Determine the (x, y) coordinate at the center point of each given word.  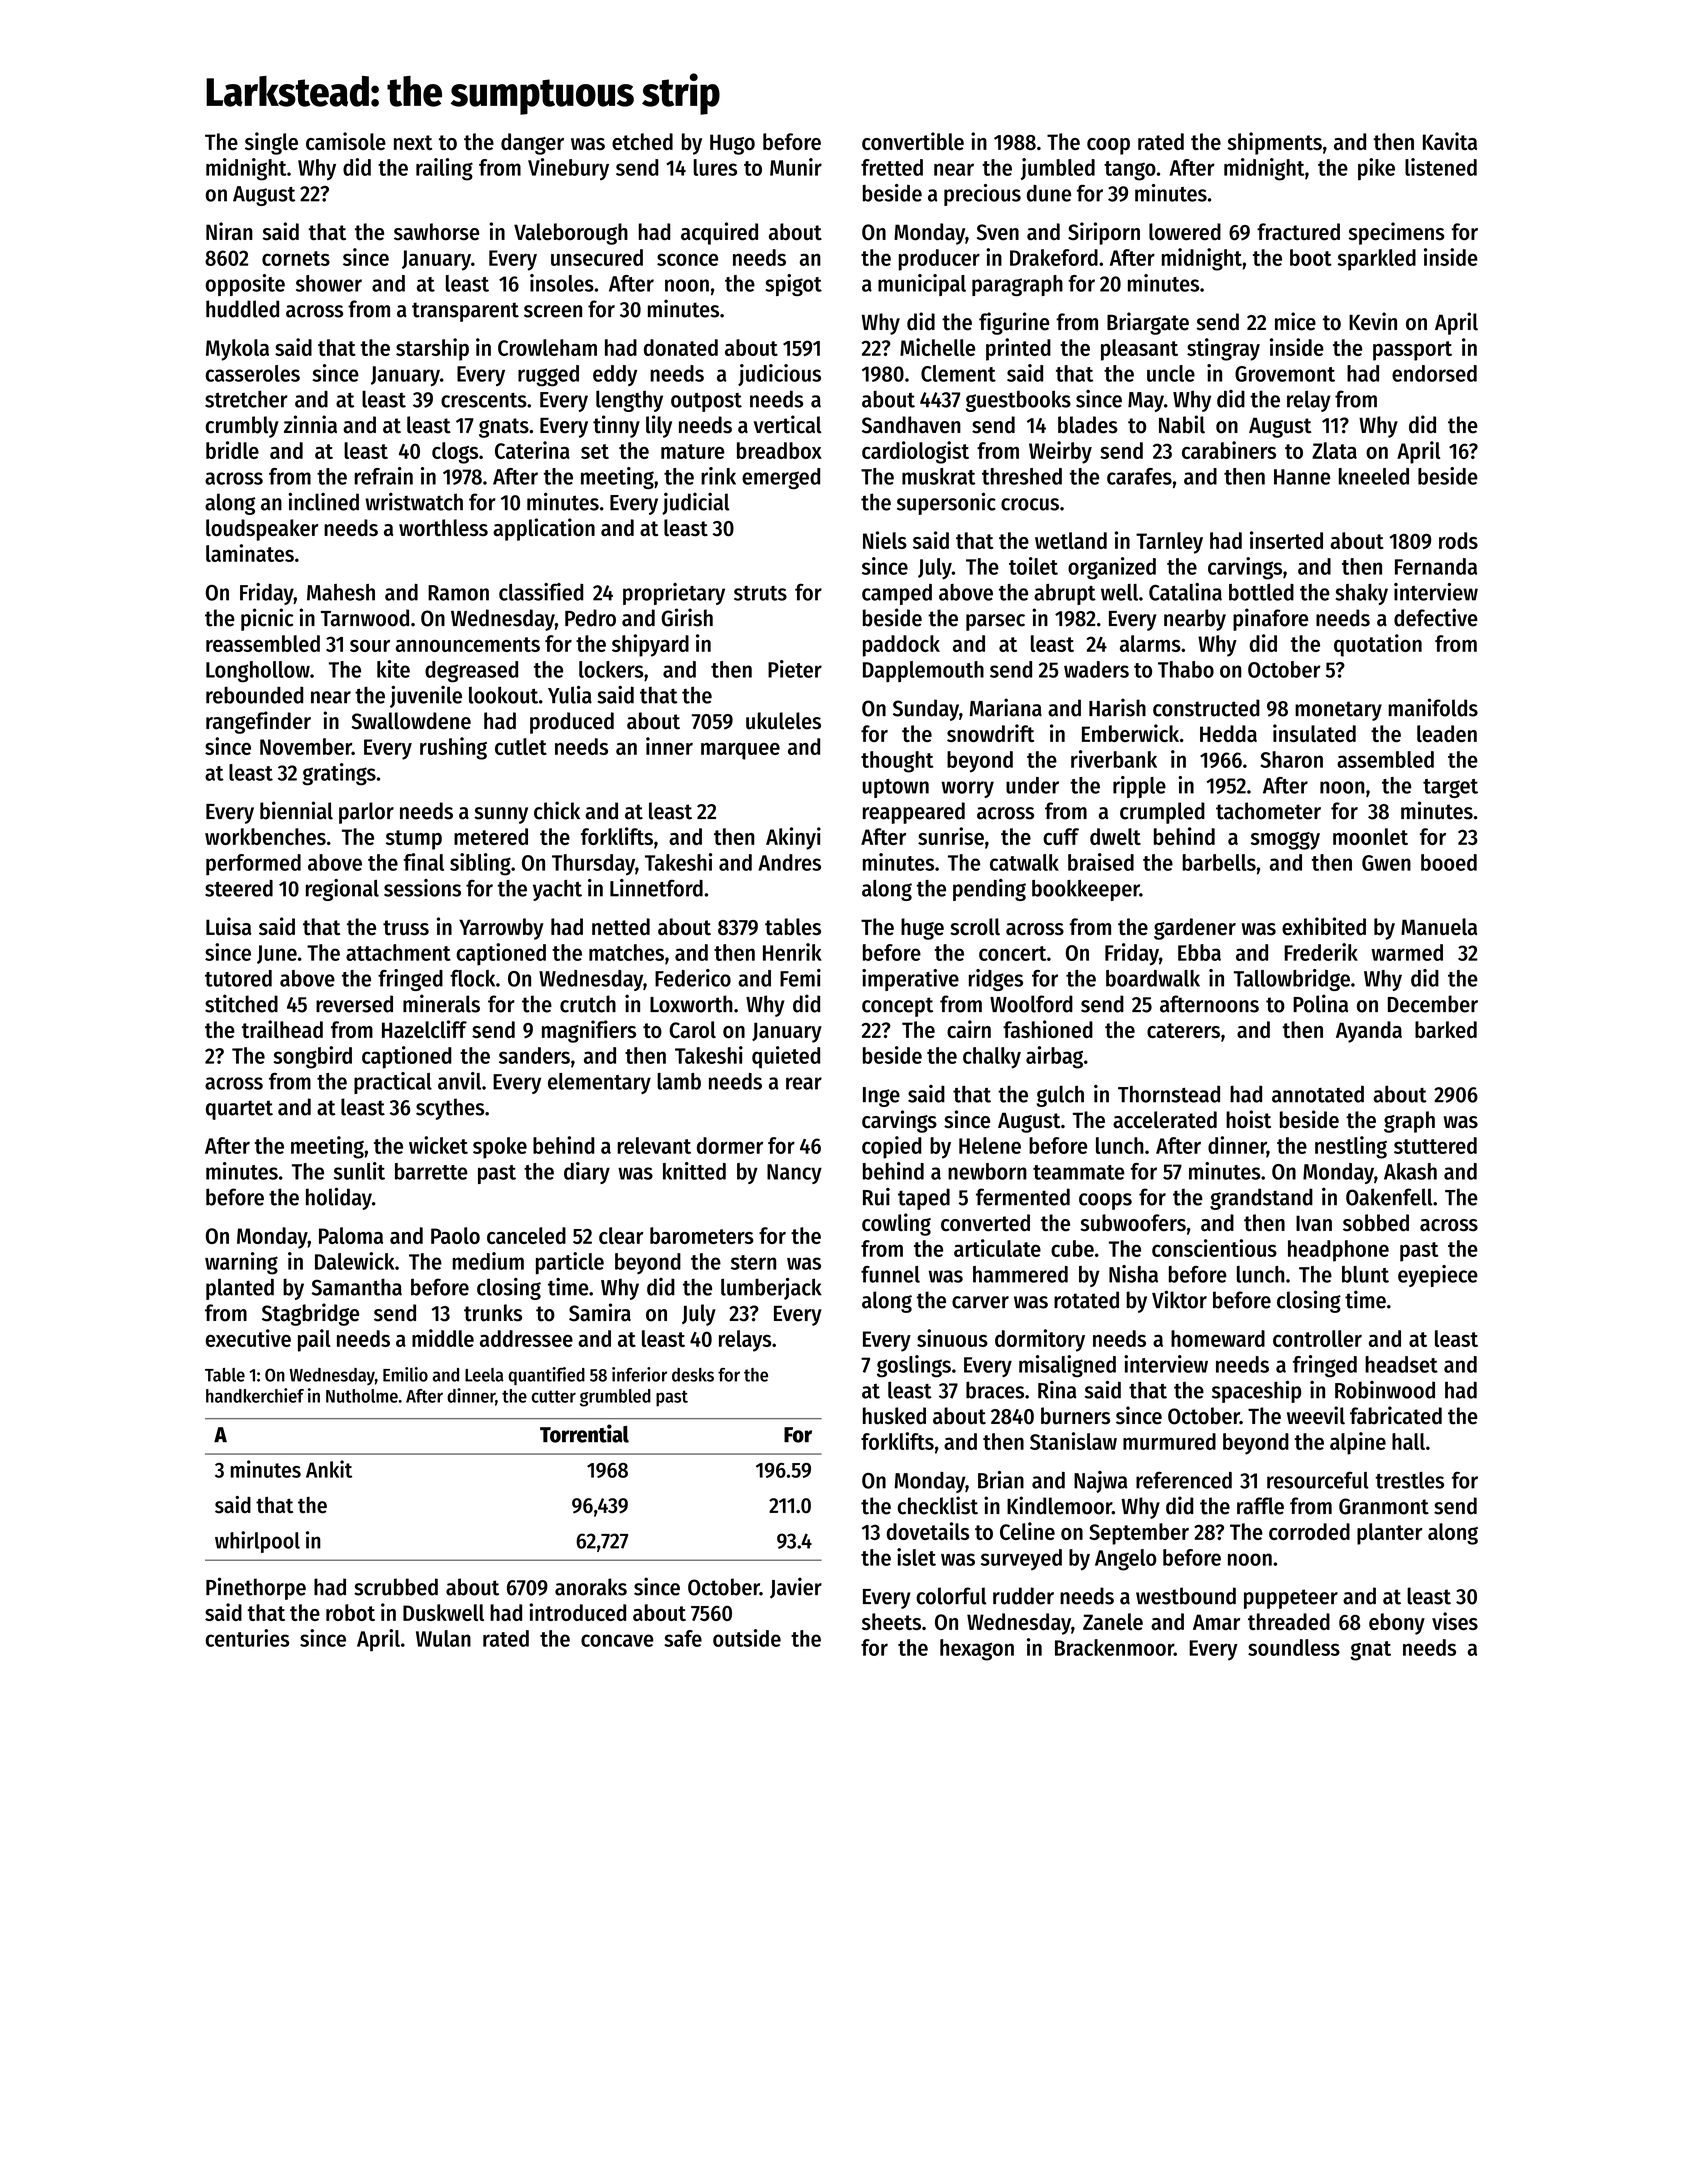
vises (1455, 1621)
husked (894, 1416)
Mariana (1006, 707)
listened (1441, 167)
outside (747, 1638)
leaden (1447, 733)
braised (1101, 862)
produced (572, 723)
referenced (1184, 1480)
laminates (250, 553)
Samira (600, 1312)
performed (253, 864)
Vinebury (568, 169)
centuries (247, 1638)
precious (982, 195)
